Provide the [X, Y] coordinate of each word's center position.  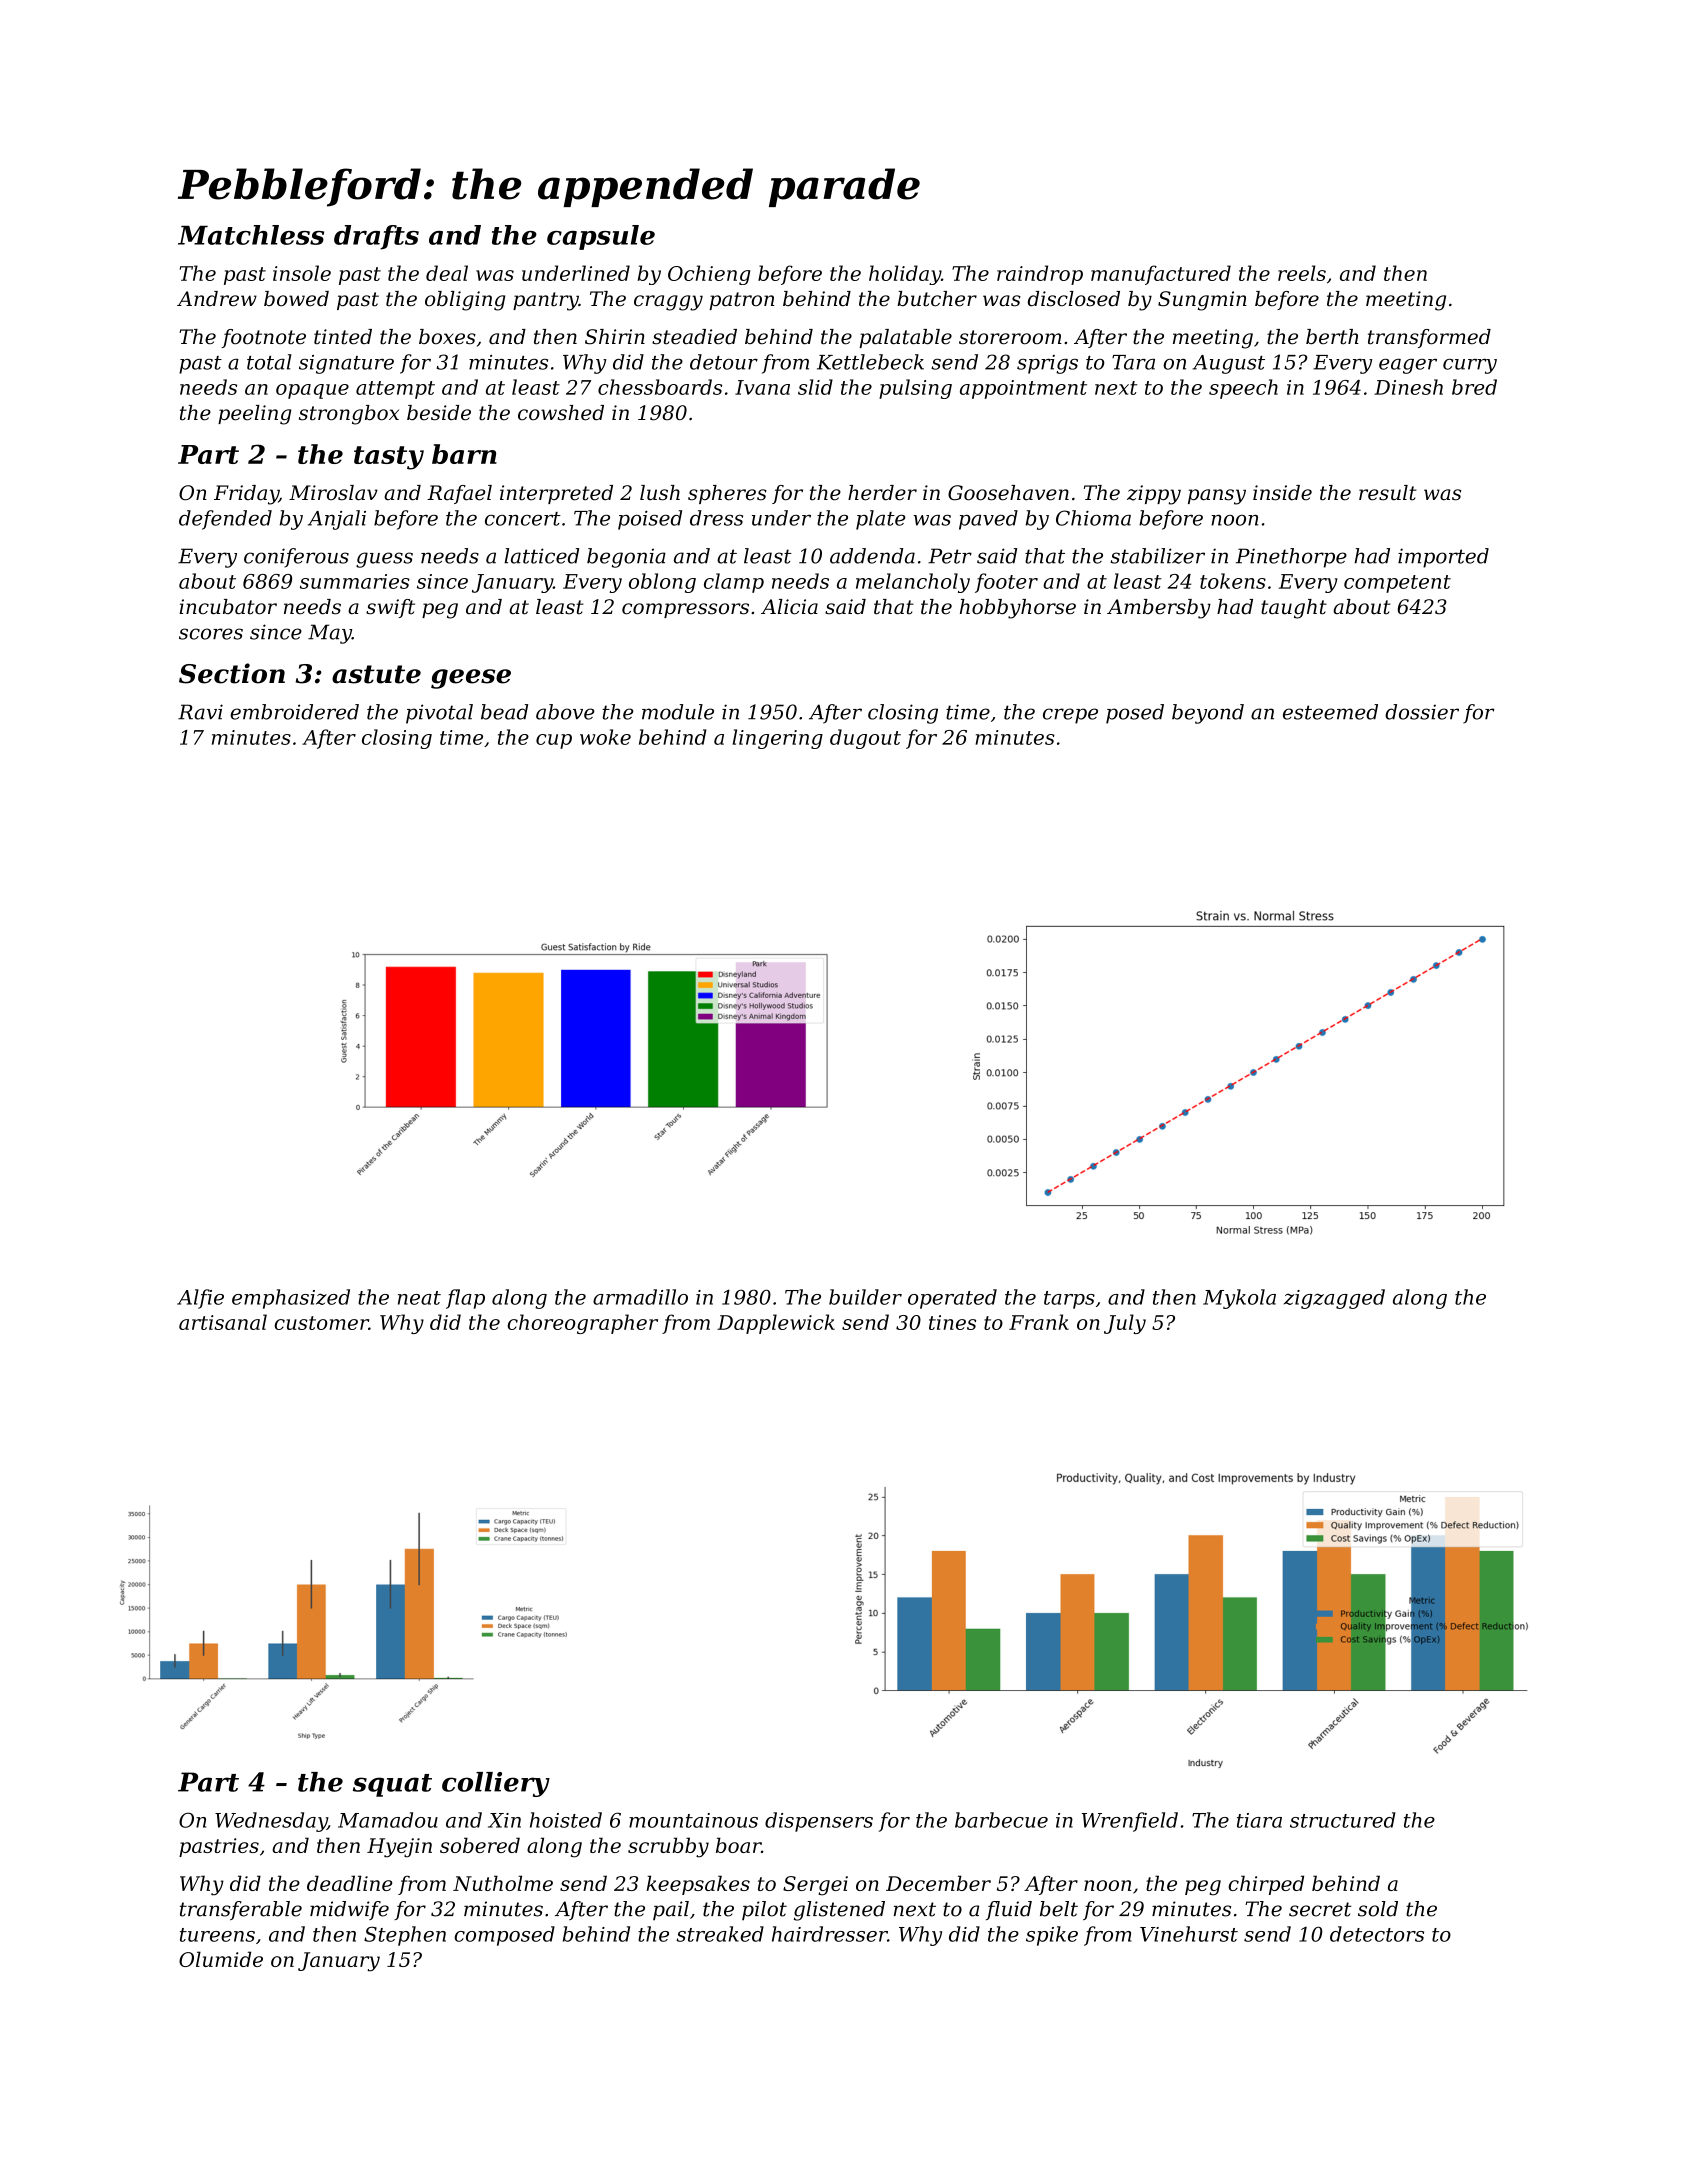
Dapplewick [776, 1324]
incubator [228, 607]
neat [419, 1298]
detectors [1377, 1934]
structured [1343, 1820]
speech [1243, 389]
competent [1397, 584]
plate [881, 520]
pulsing [915, 389]
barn [464, 454]
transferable [241, 1910]
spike [1052, 1936]
